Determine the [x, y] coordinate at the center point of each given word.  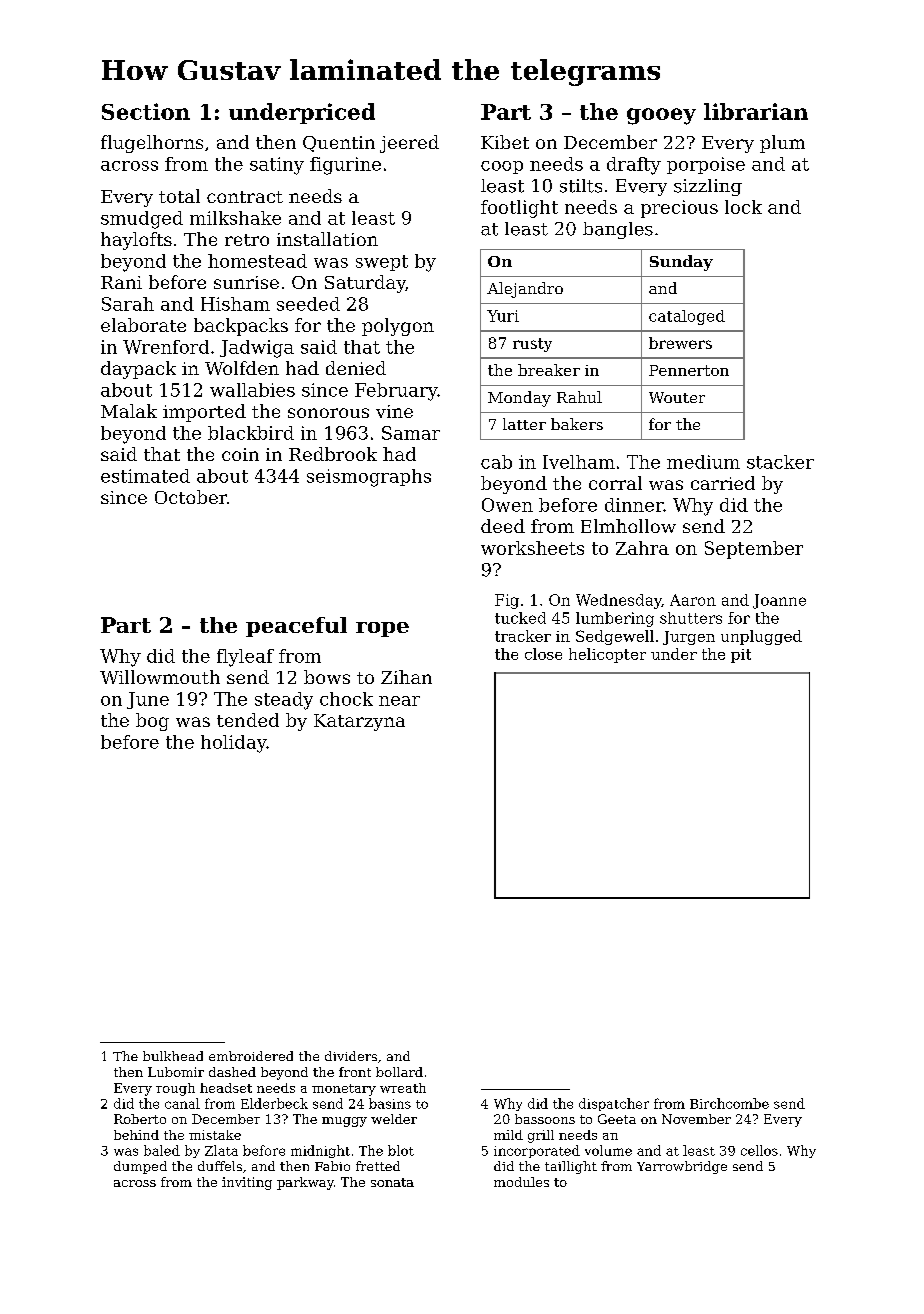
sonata [392, 1182]
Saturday [365, 284]
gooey [661, 116]
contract [245, 197]
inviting [247, 1183]
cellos [759, 1150]
